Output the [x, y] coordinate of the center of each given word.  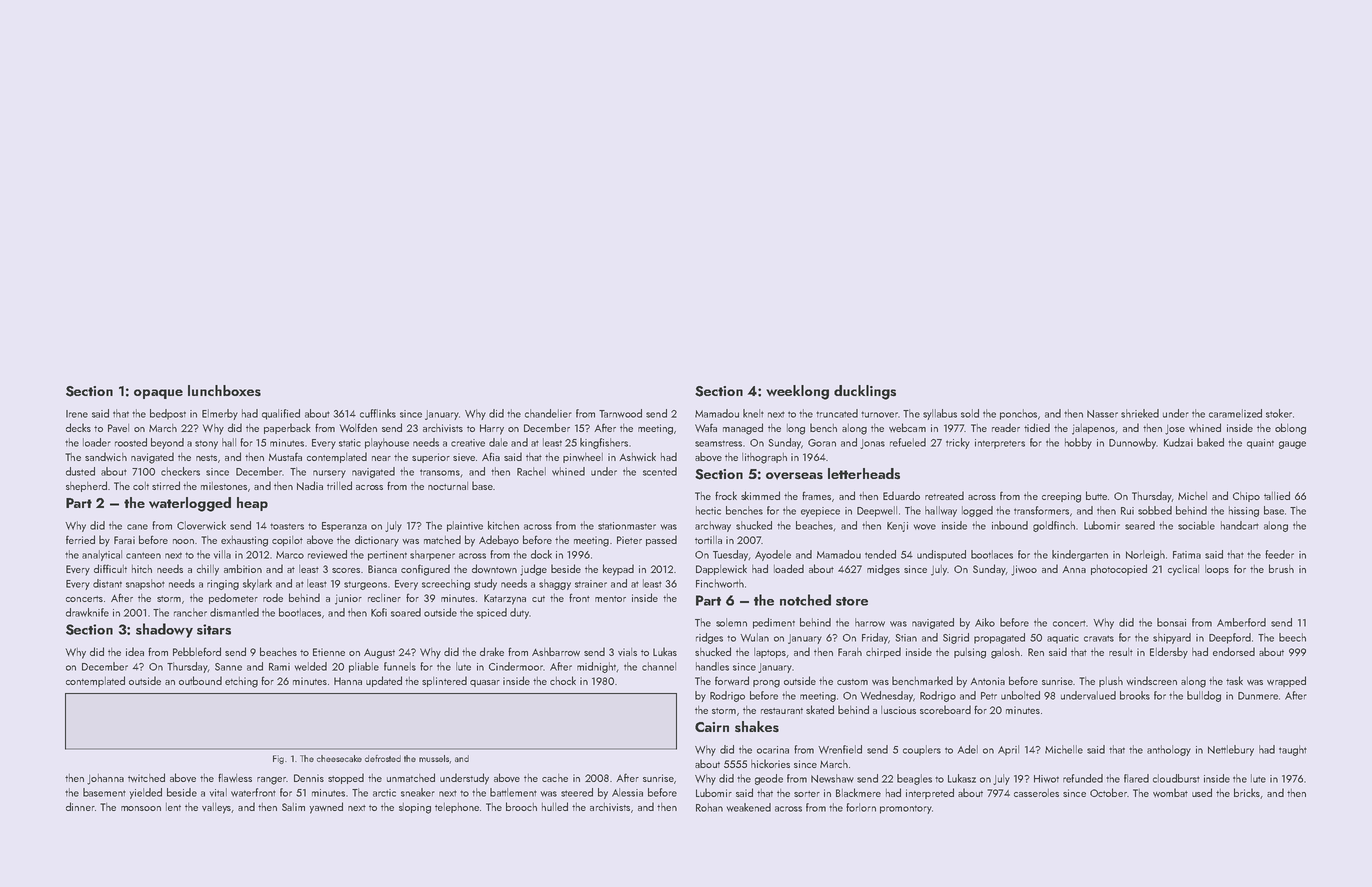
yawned [326, 808]
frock [726, 495]
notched [805, 600]
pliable [364, 667]
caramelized [1235, 413]
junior [348, 599]
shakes [757, 726]
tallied [1277, 495]
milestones [224, 486]
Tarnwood [620, 413]
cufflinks [378, 413]
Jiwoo [1024, 570]
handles [712, 666]
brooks [1135, 695]
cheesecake [339, 758]
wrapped [1286, 681]
